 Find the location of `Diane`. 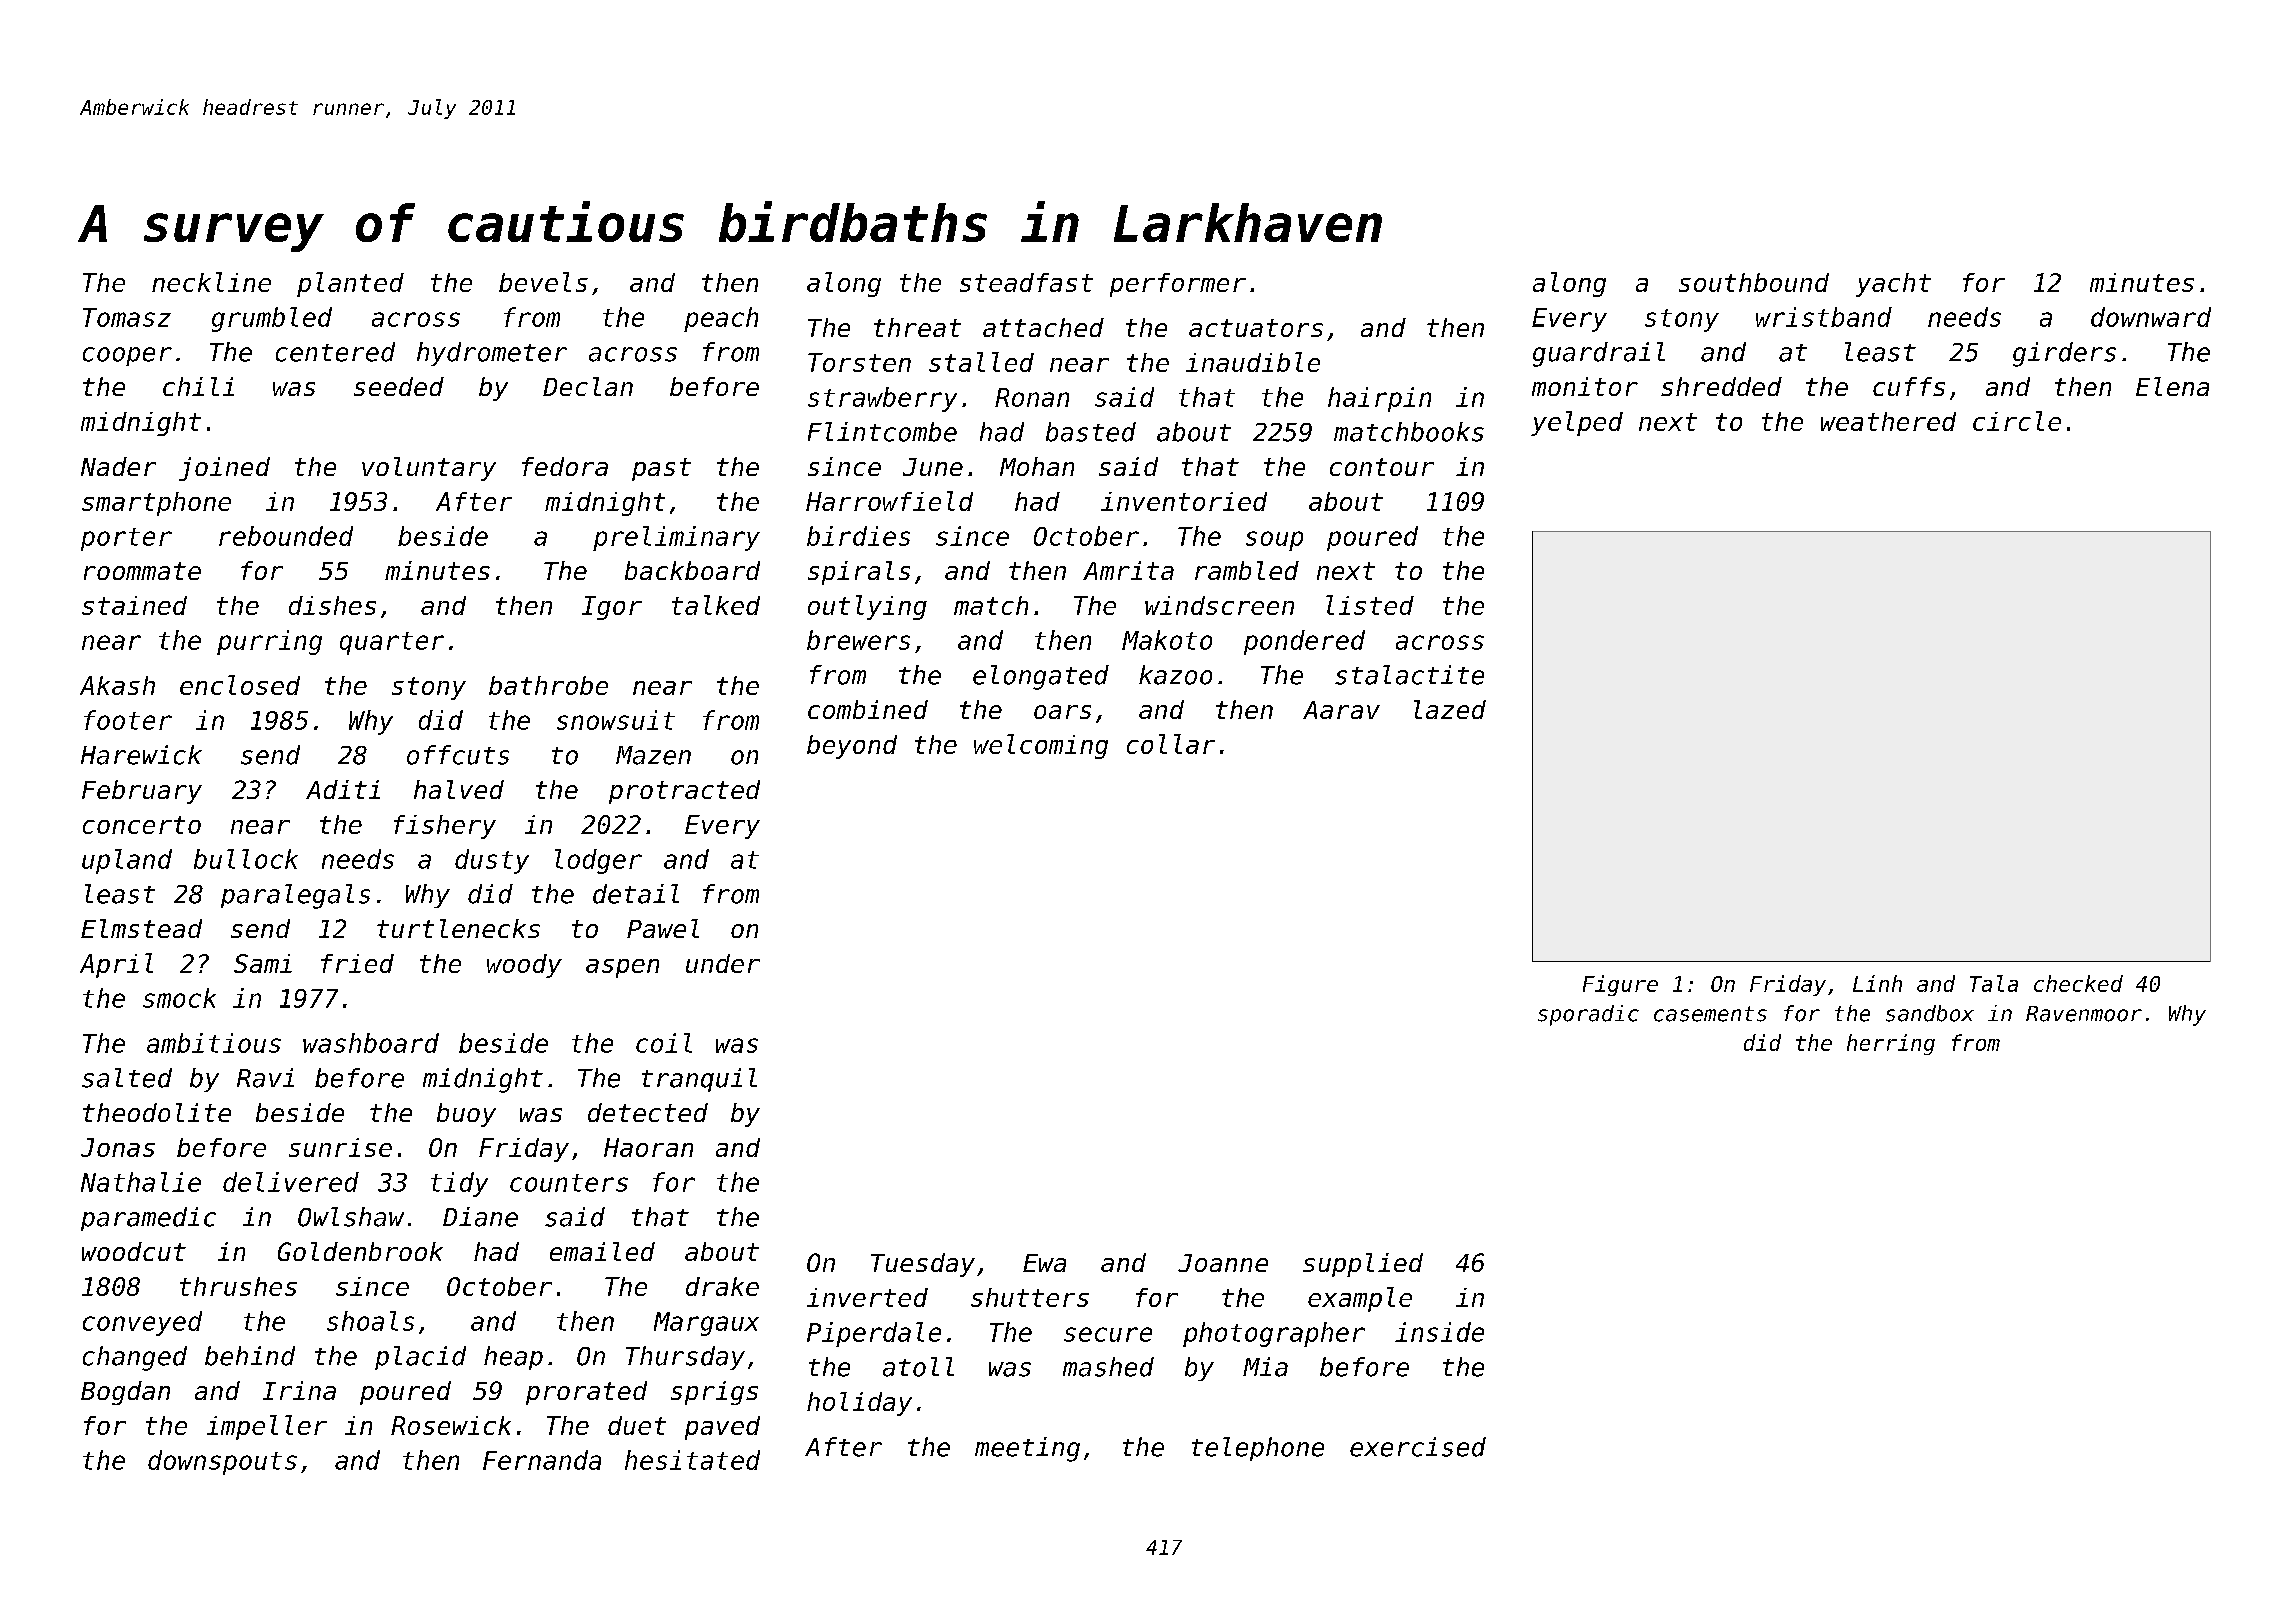

Diane is located at coordinates (480, 1217).
